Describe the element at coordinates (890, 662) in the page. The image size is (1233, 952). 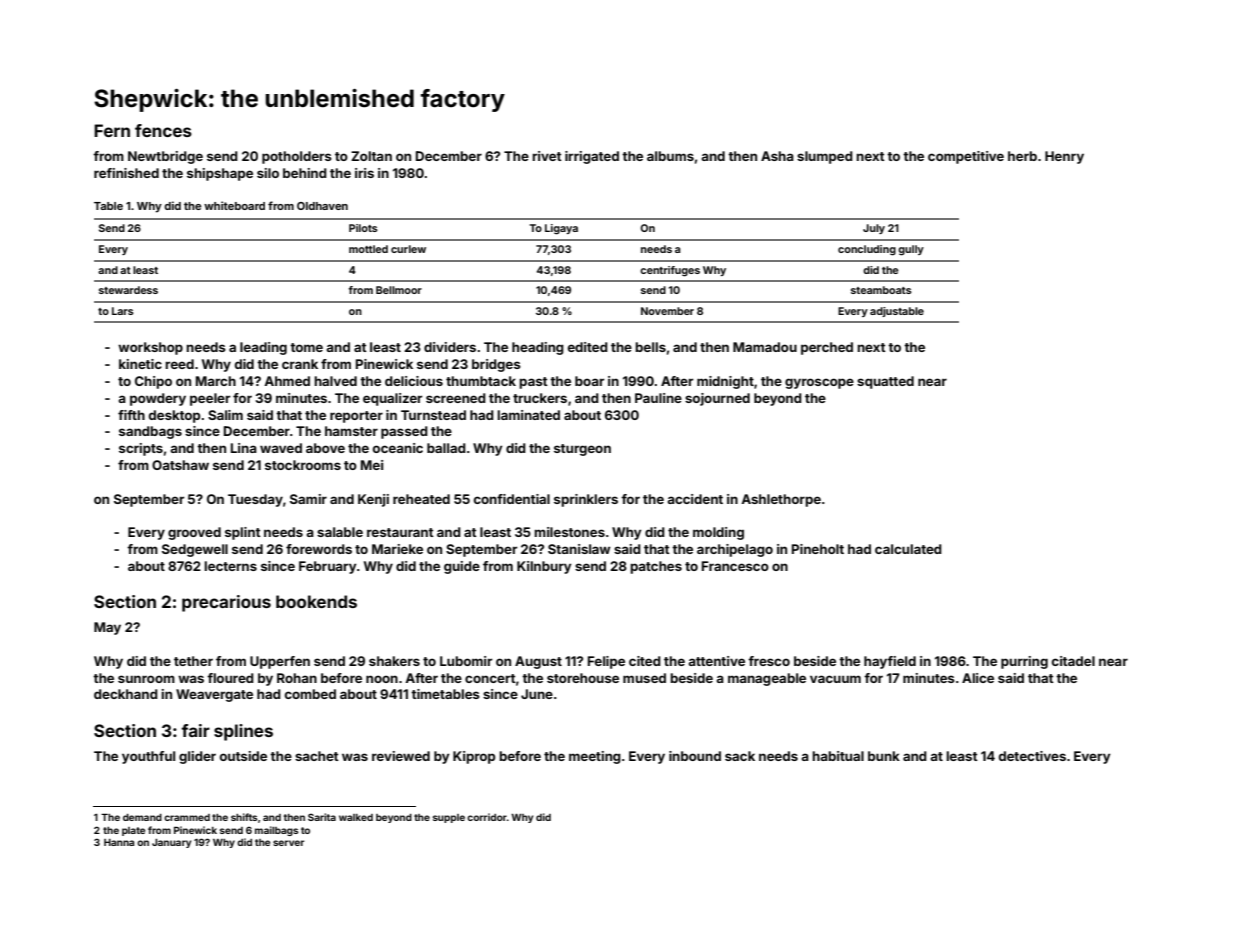
I see `hayfield` at that location.
